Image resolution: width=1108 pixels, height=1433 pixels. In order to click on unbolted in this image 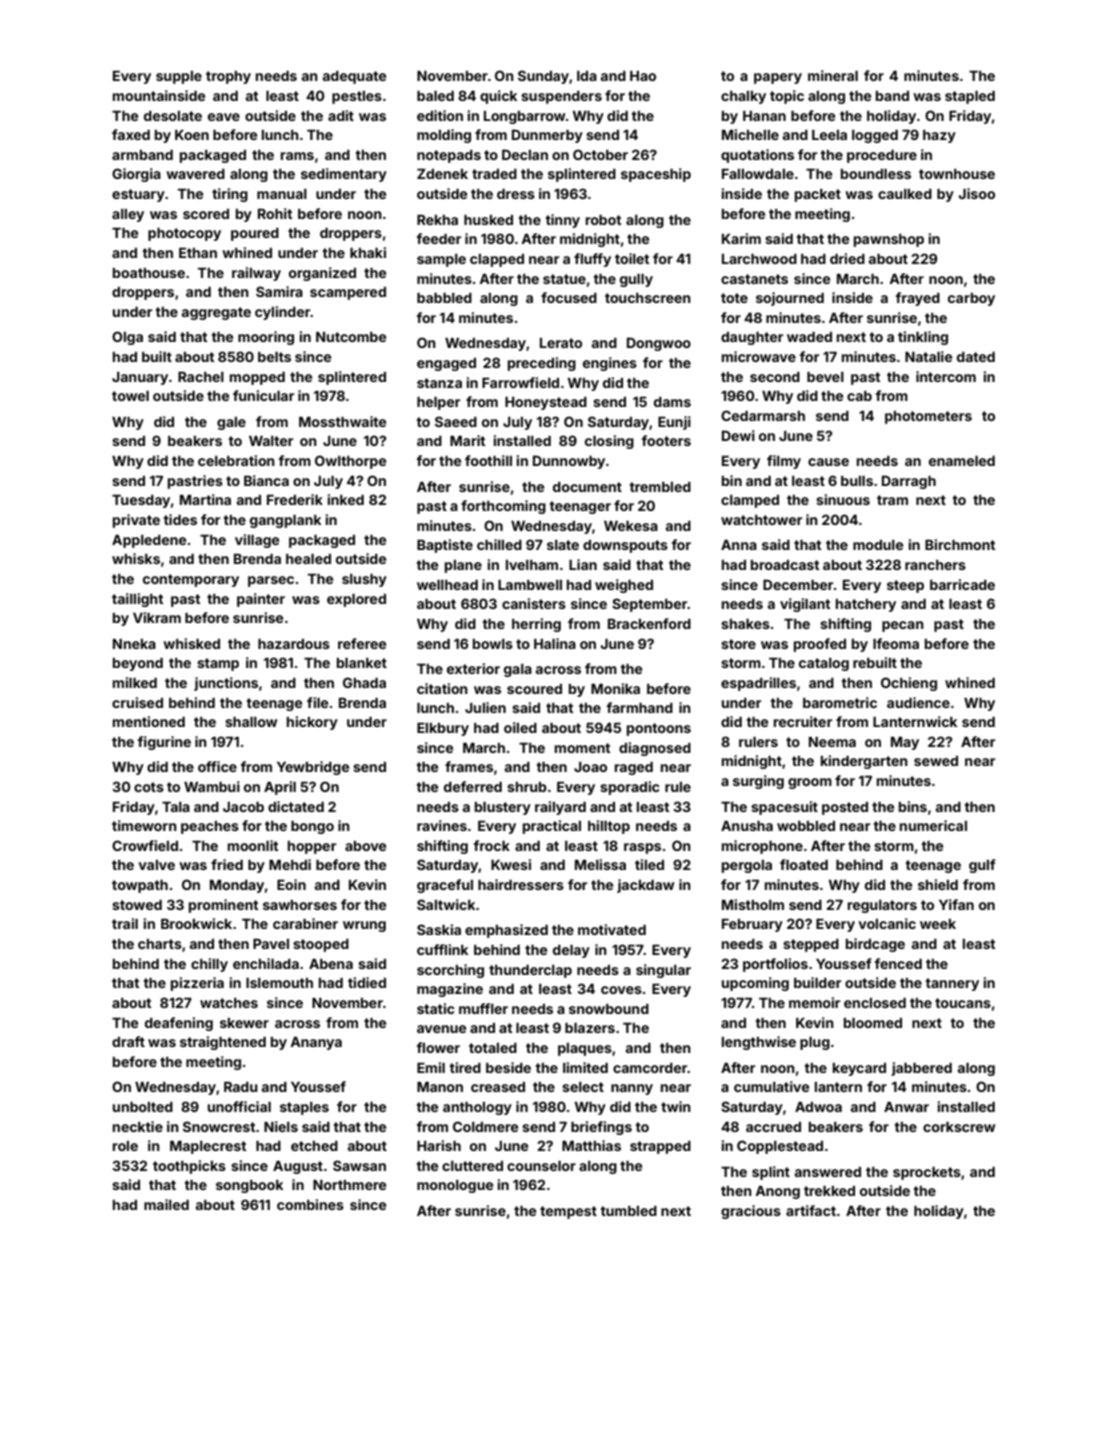, I will do `click(143, 1107)`.
